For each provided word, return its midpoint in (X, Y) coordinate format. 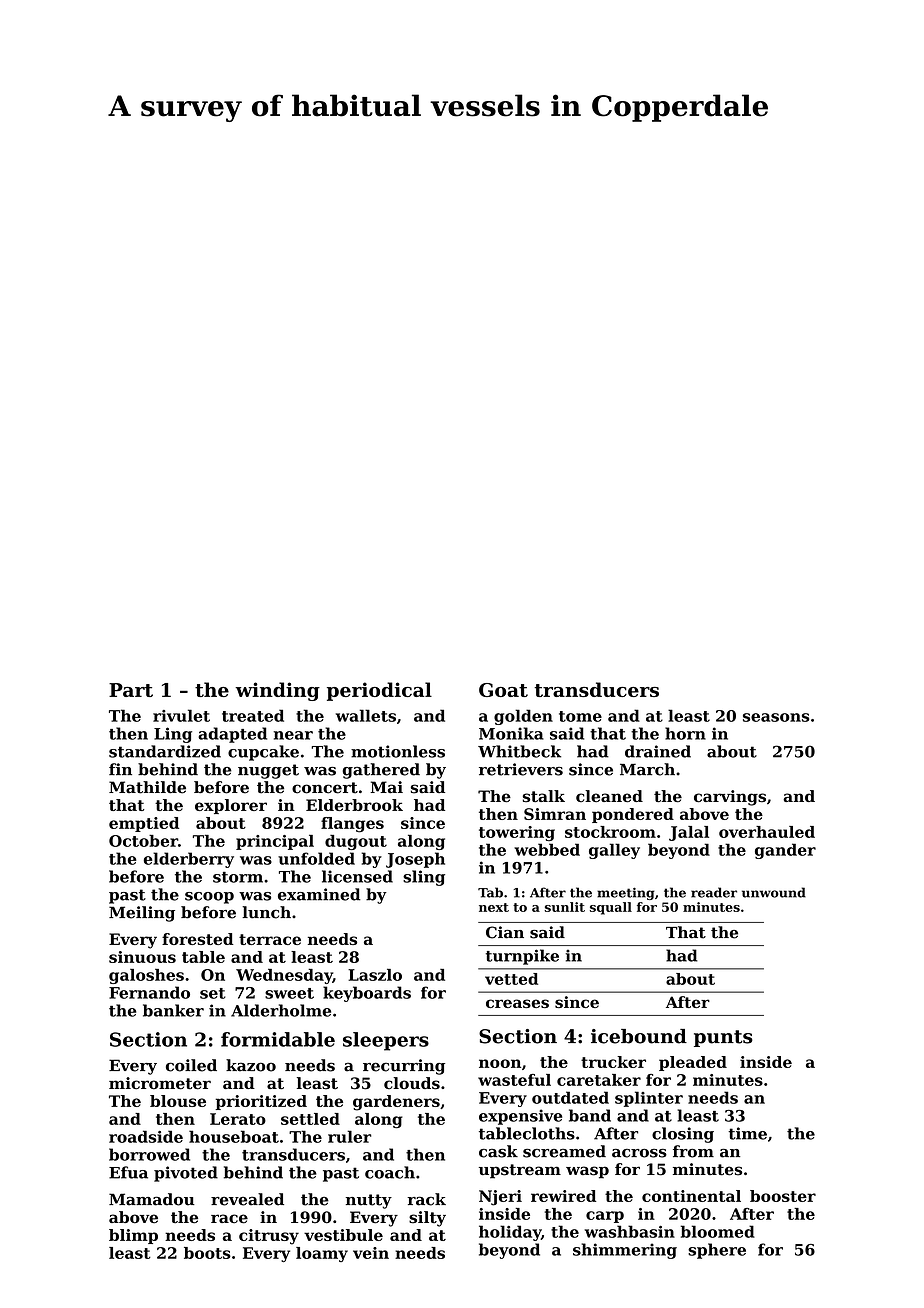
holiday (510, 1233)
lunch (266, 912)
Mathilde (147, 787)
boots (207, 1253)
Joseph (415, 860)
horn (685, 733)
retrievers (521, 769)
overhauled (767, 832)
